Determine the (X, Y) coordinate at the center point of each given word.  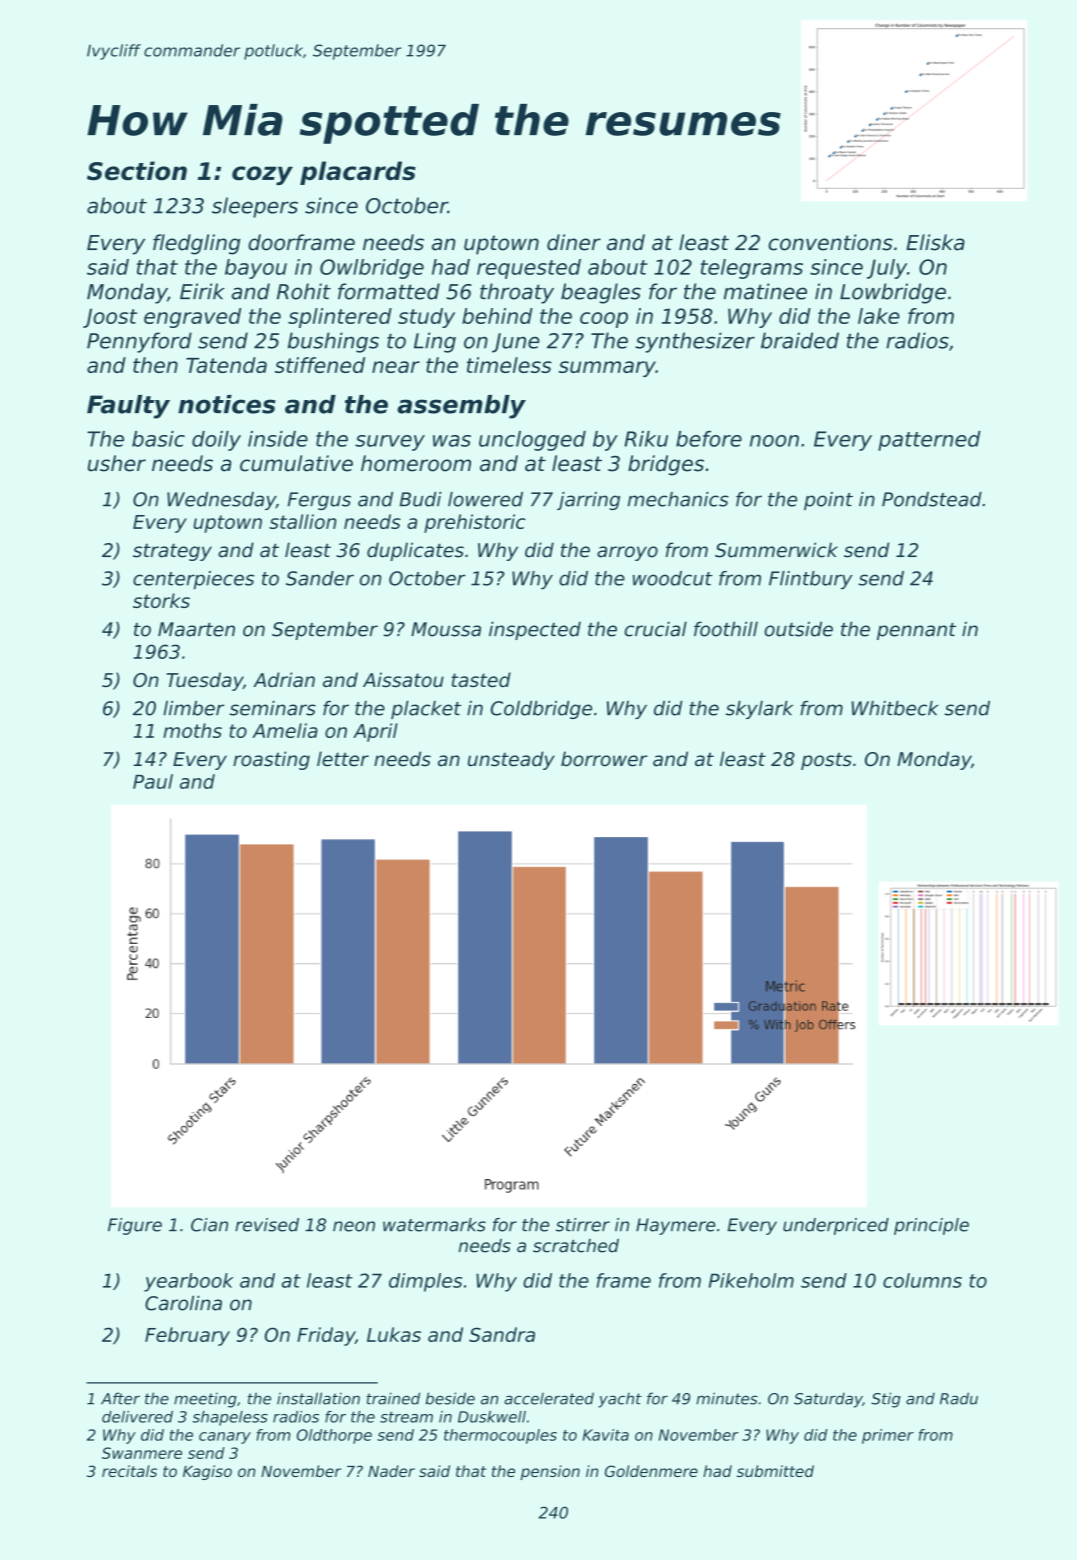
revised (267, 1225)
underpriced (836, 1226)
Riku (646, 439)
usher (117, 463)
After (120, 1398)
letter (343, 759)
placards (358, 173)
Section (137, 171)
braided (800, 340)
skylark (759, 710)
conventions (830, 242)
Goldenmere (651, 1471)
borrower (604, 759)
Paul (153, 781)
